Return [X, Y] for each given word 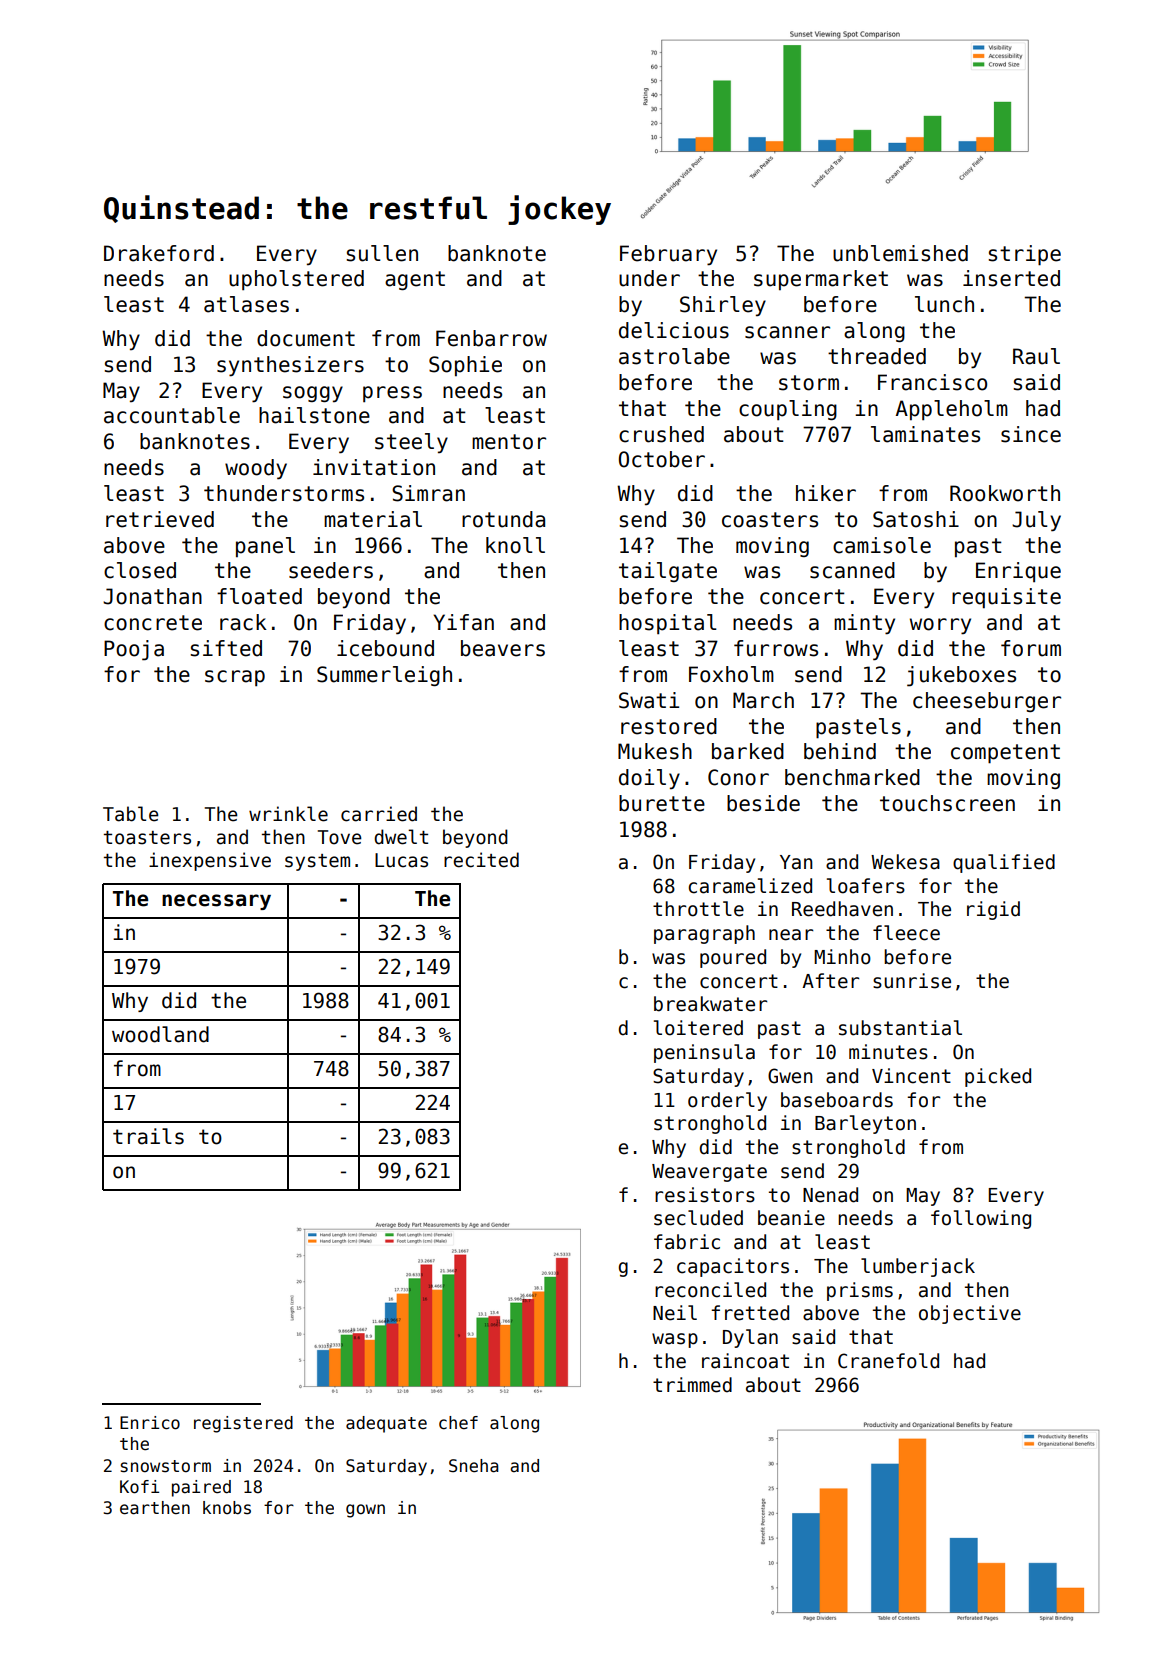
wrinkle [288, 814]
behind [840, 751]
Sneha [474, 1466]
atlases [246, 304]
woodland [160, 1034]
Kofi [139, 1487]
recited [481, 860]
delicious [674, 330]
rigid [993, 910]
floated [259, 596]
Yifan [463, 622]
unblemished [900, 253]
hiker [826, 493]
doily [649, 779]
